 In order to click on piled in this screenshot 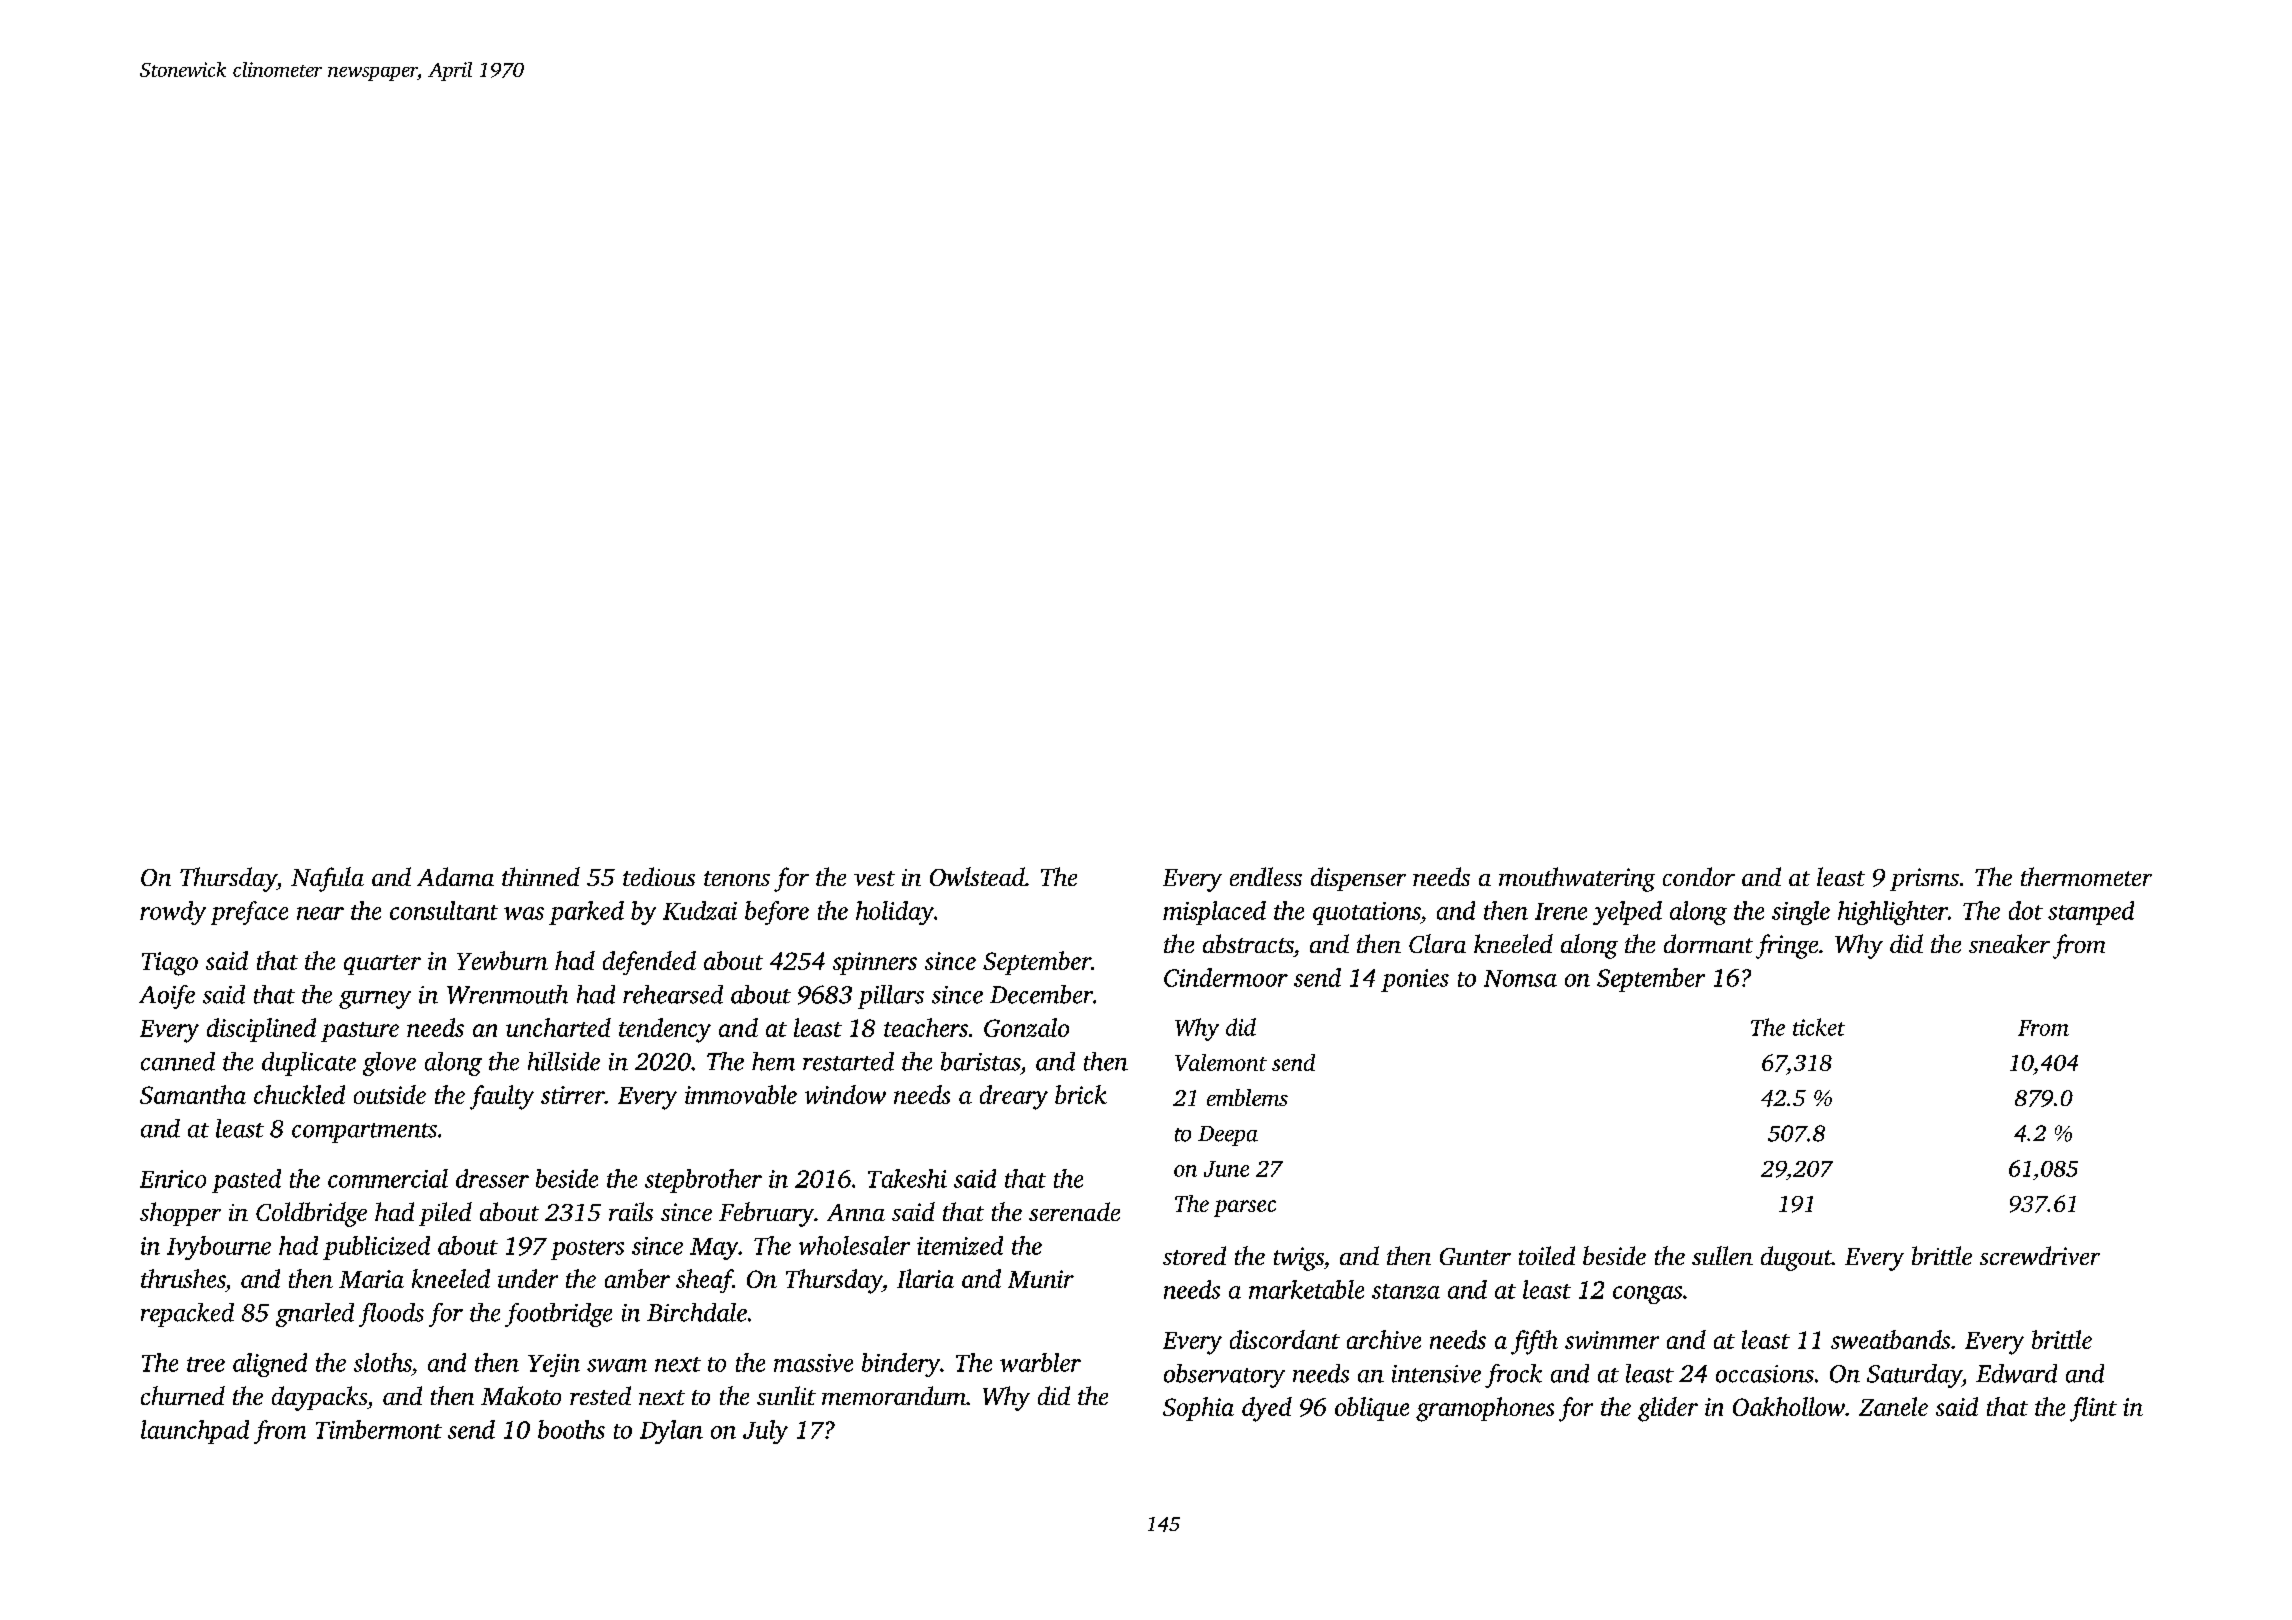, I will do `click(445, 1214)`.
